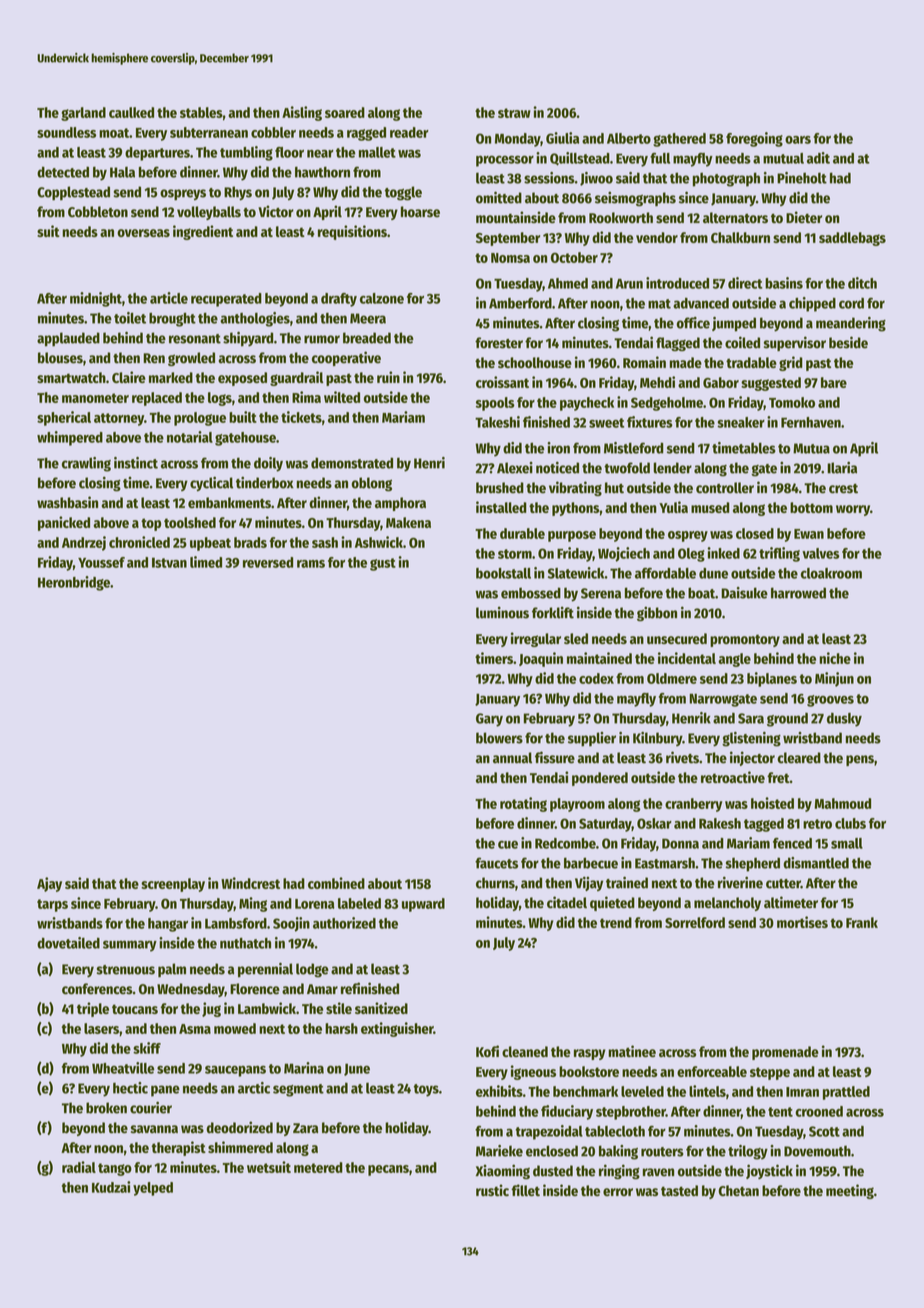  What do you see at coordinates (101, 562) in the screenshot?
I see `Youssef` at bounding box center [101, 562].
